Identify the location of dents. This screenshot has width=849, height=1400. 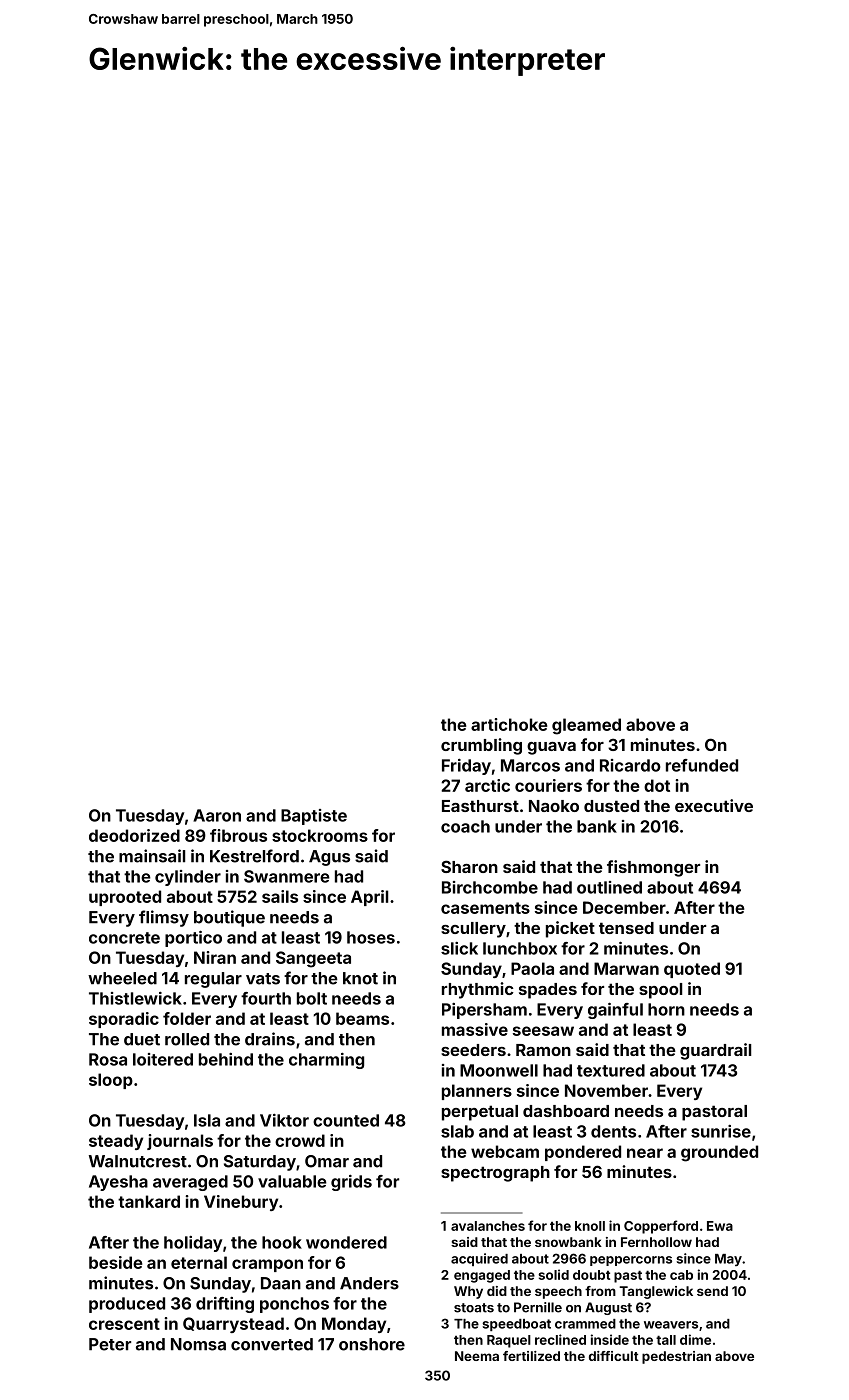
(613, 1131).
